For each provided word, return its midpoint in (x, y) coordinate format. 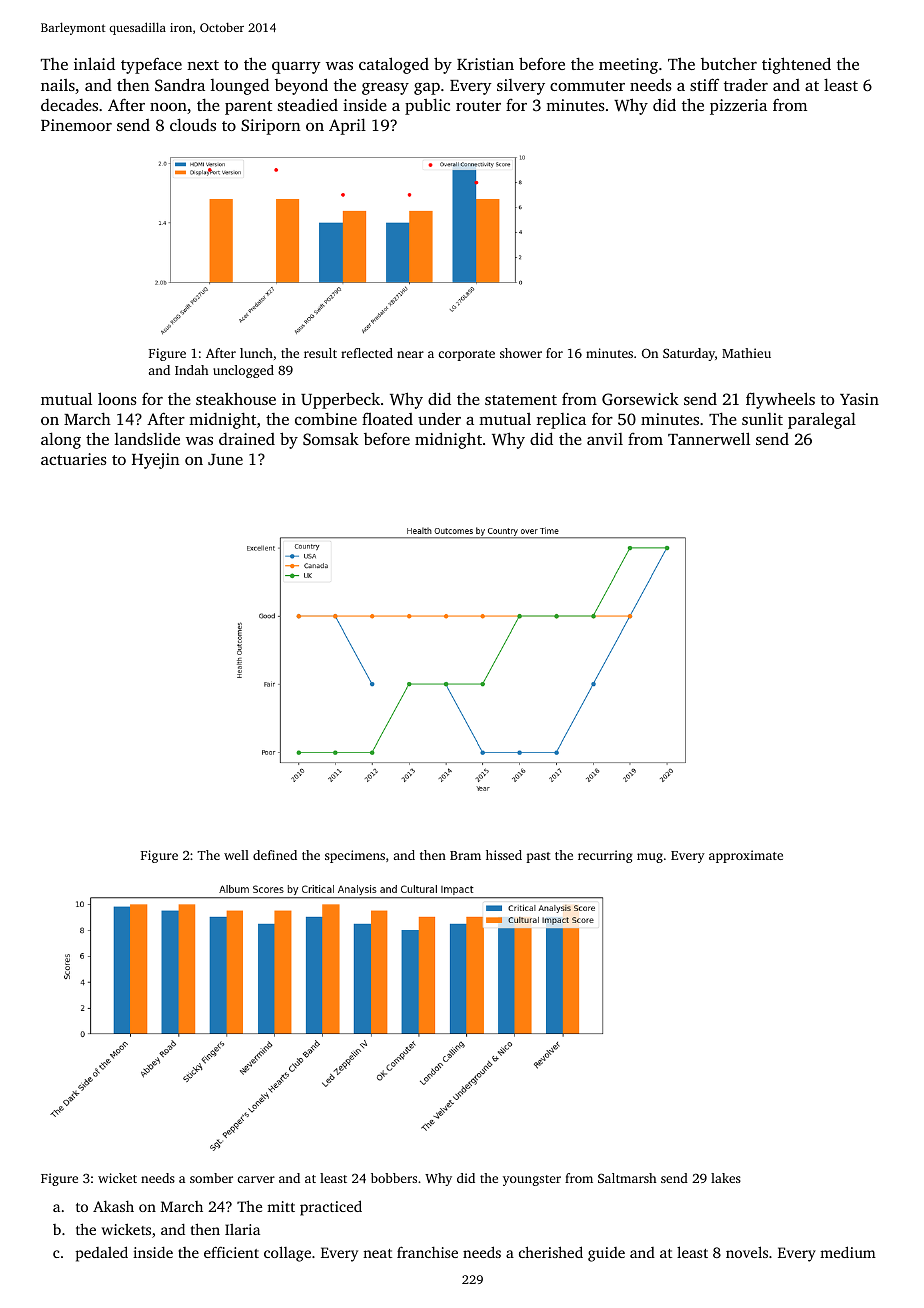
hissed (504, 855)
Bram (465, 855)
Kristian (485, 64)
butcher (729, 64)
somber (211, 1178)
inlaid (94, 63)
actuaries (74, 459)
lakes (726, 1178)
